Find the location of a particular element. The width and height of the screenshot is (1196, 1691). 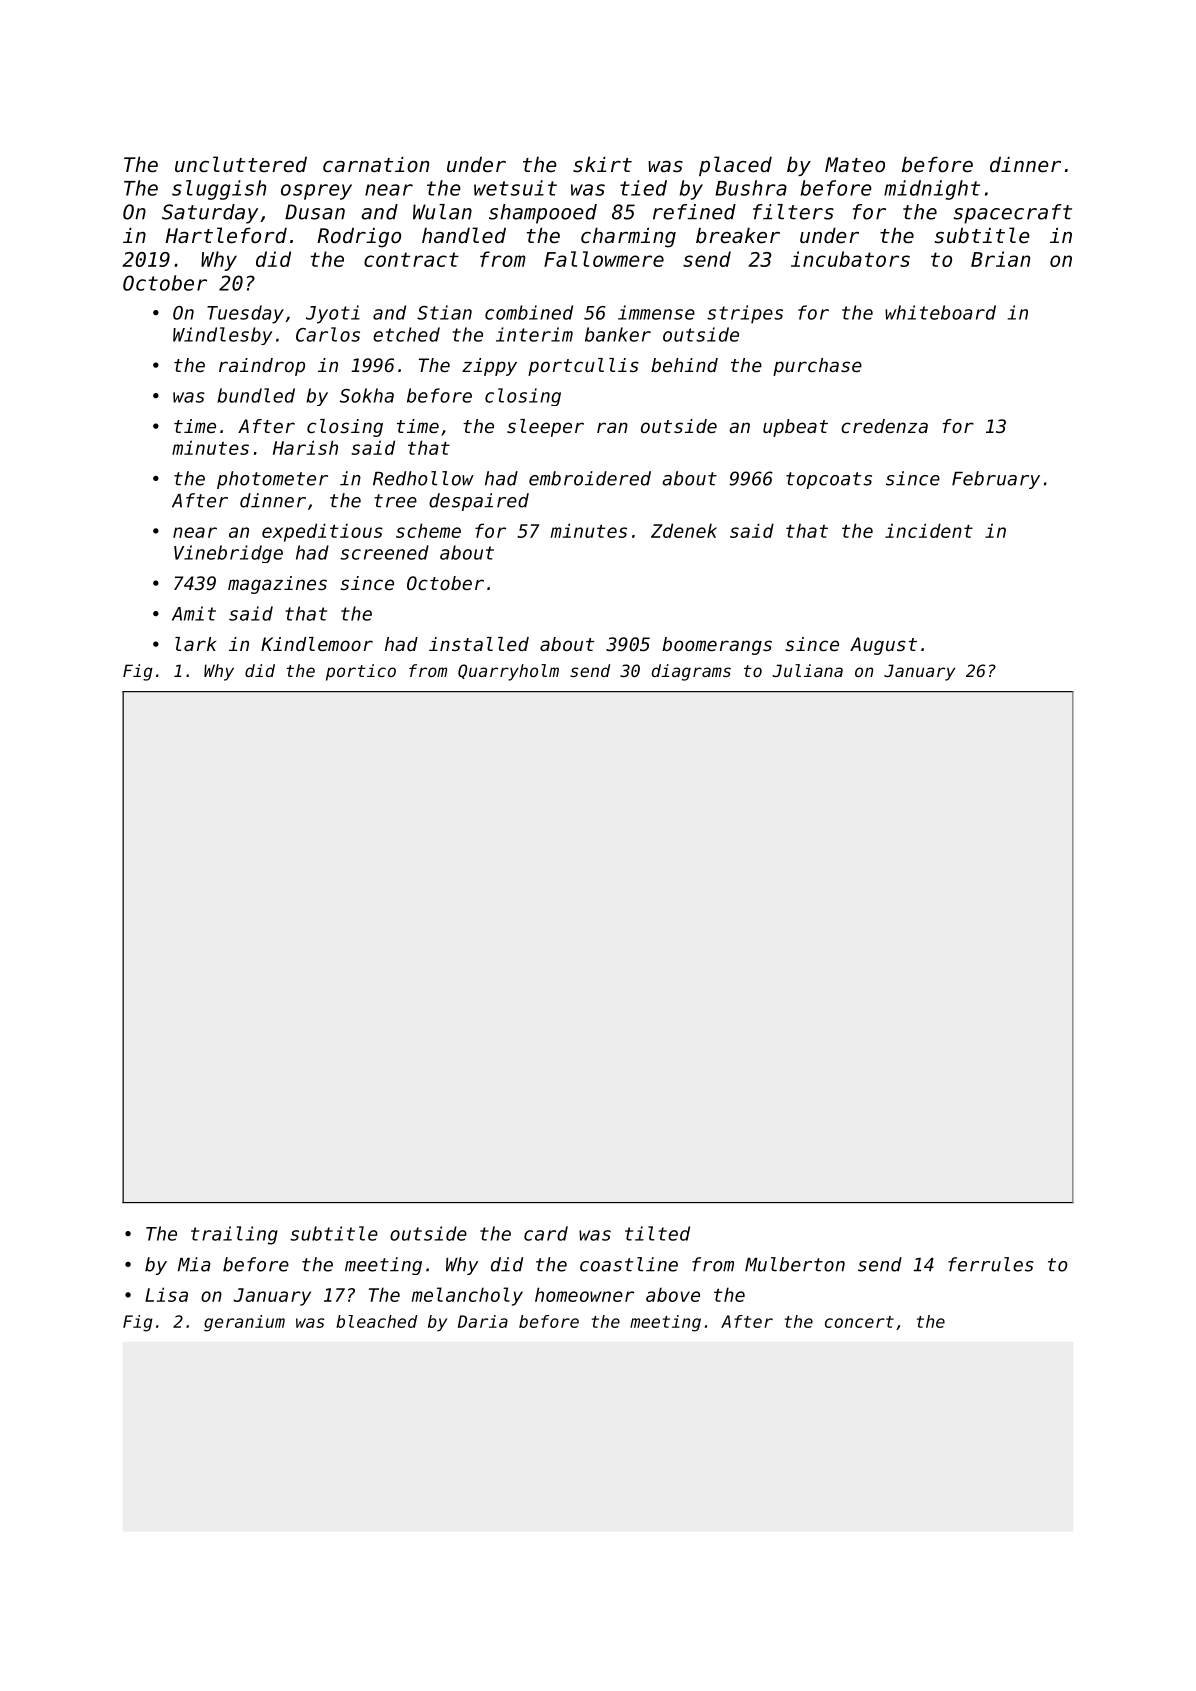

lark is located at coordinates (195, 644).
